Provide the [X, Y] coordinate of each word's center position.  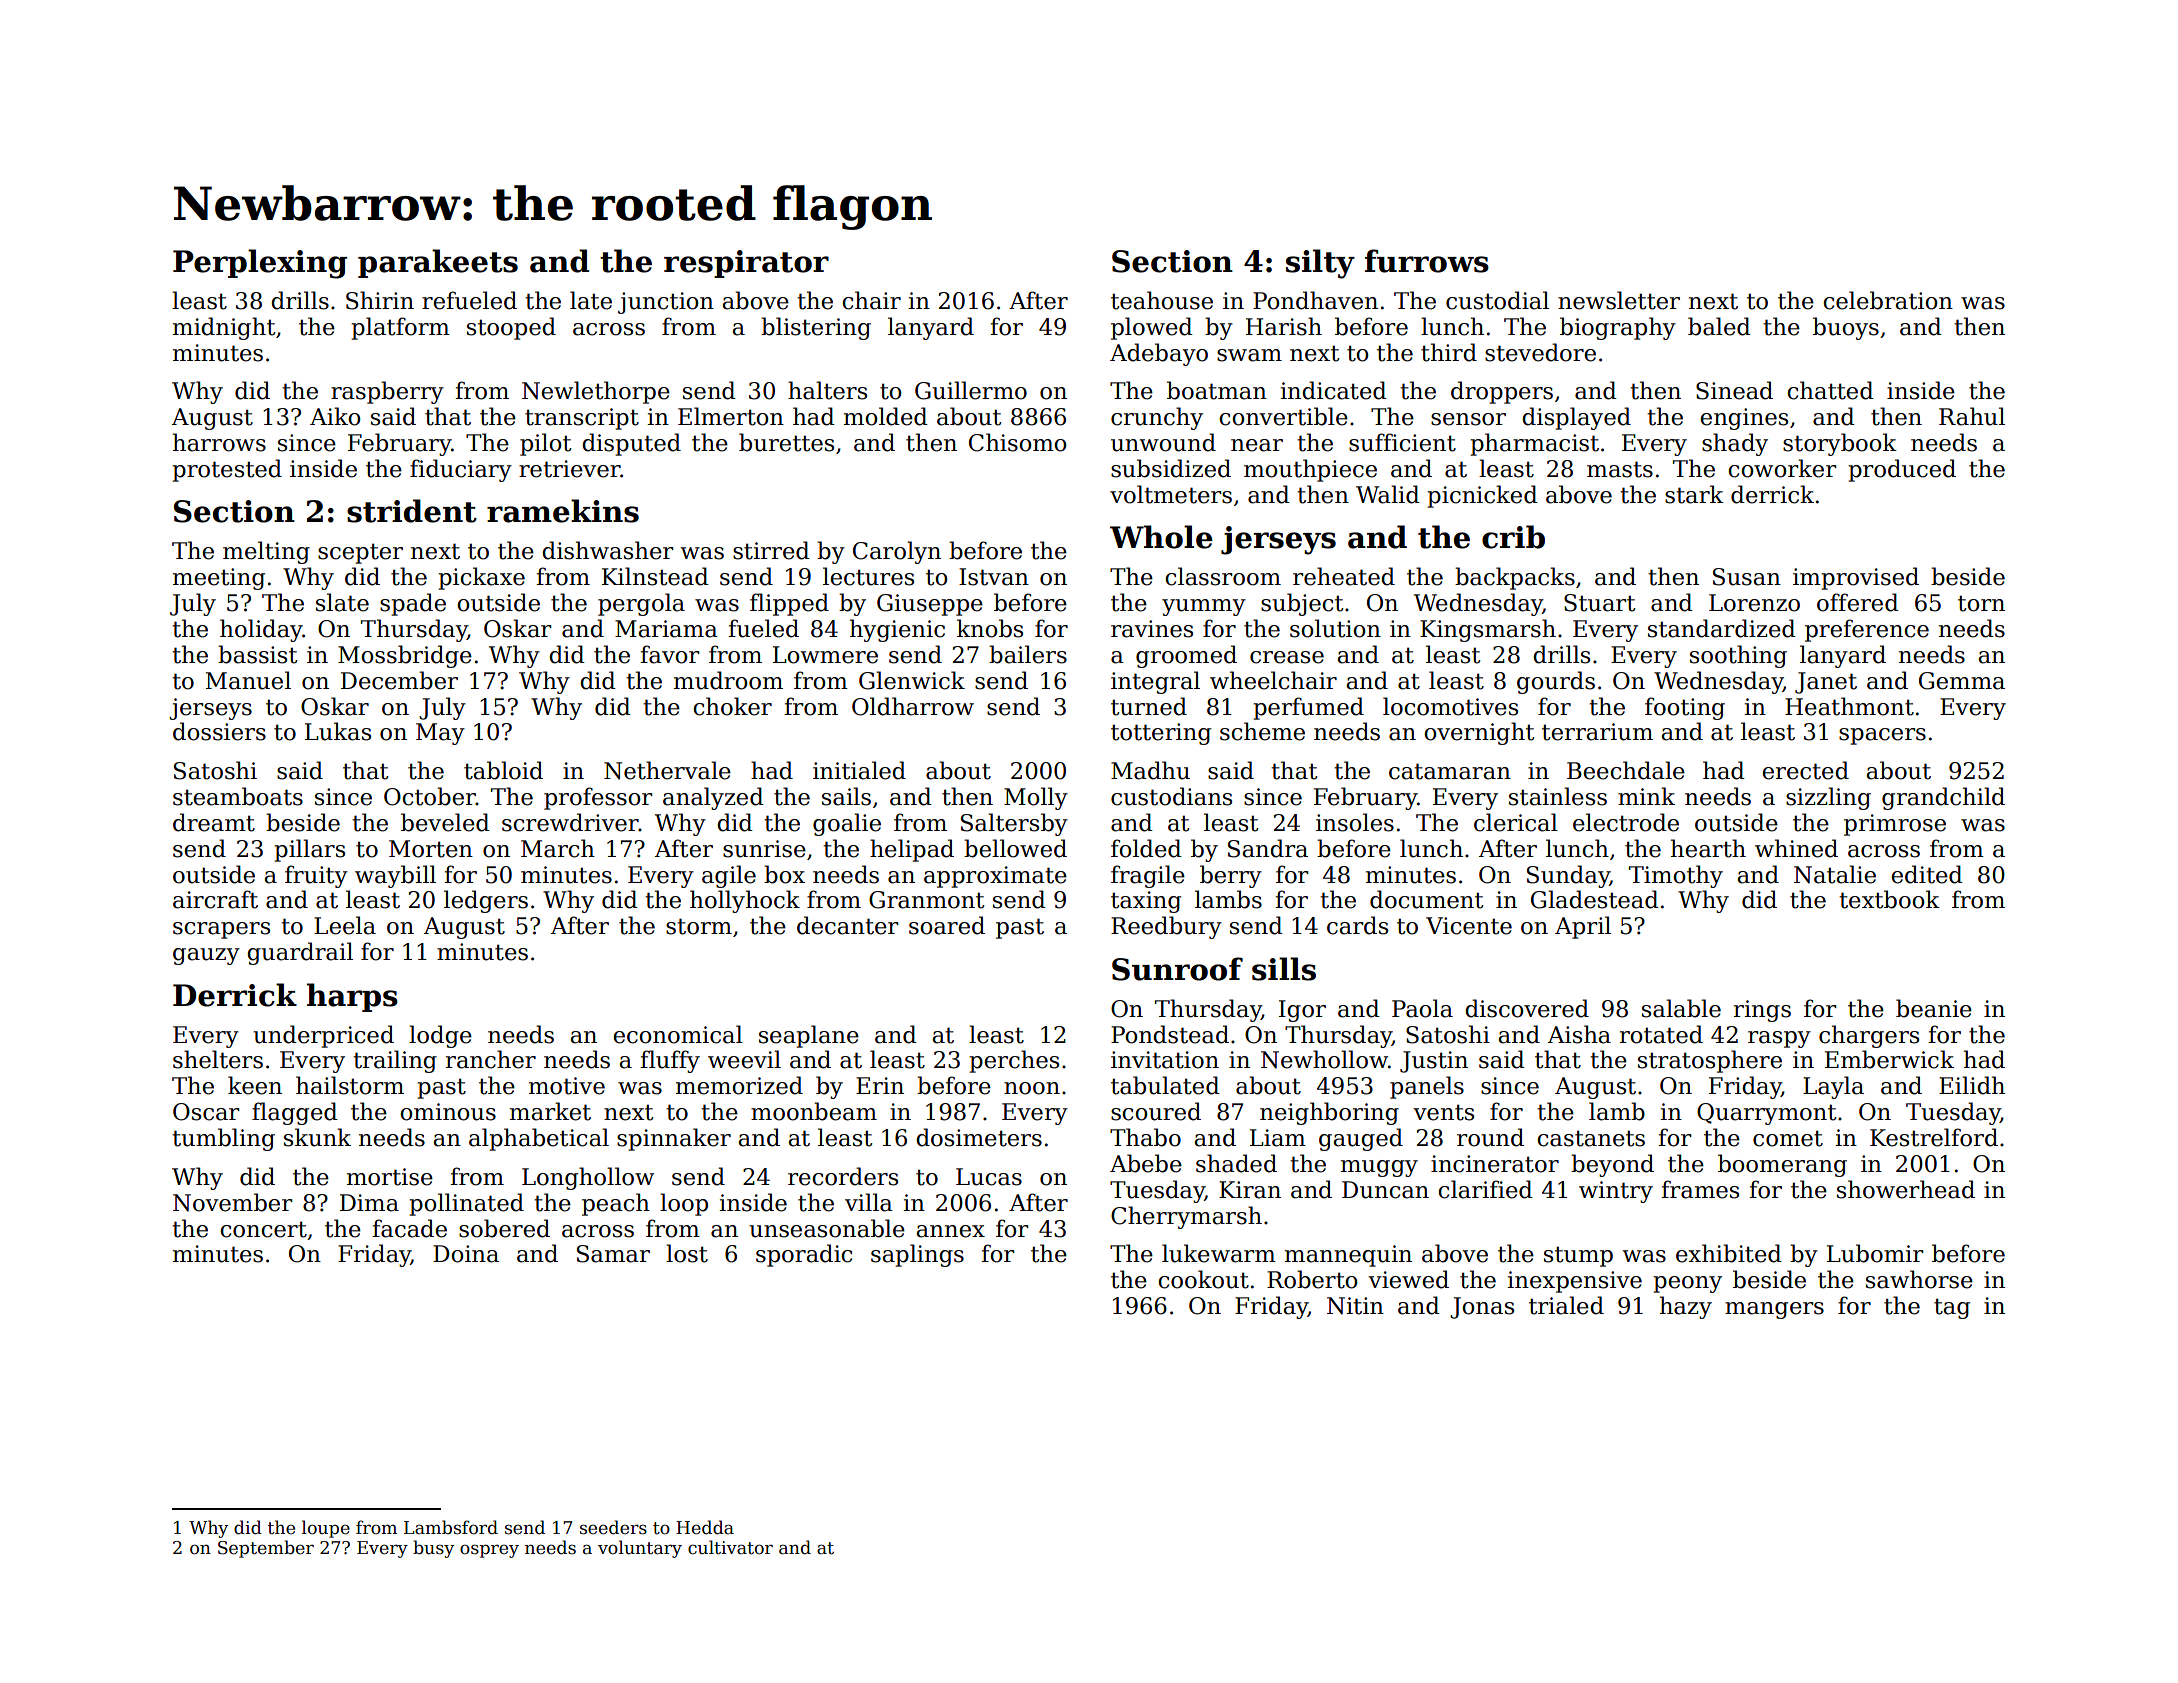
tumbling [223, 1139]
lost [687, 1253]
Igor [1302, 1011]
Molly [1036, 798]
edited [1927, 874]
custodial [1497, 300]
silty [1320, 264]
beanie [1934, 1008]
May [440, 734]
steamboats [238, 796]
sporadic [804, 1255]
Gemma [1962, 681]
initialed [859, 770]
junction [666, 303]
